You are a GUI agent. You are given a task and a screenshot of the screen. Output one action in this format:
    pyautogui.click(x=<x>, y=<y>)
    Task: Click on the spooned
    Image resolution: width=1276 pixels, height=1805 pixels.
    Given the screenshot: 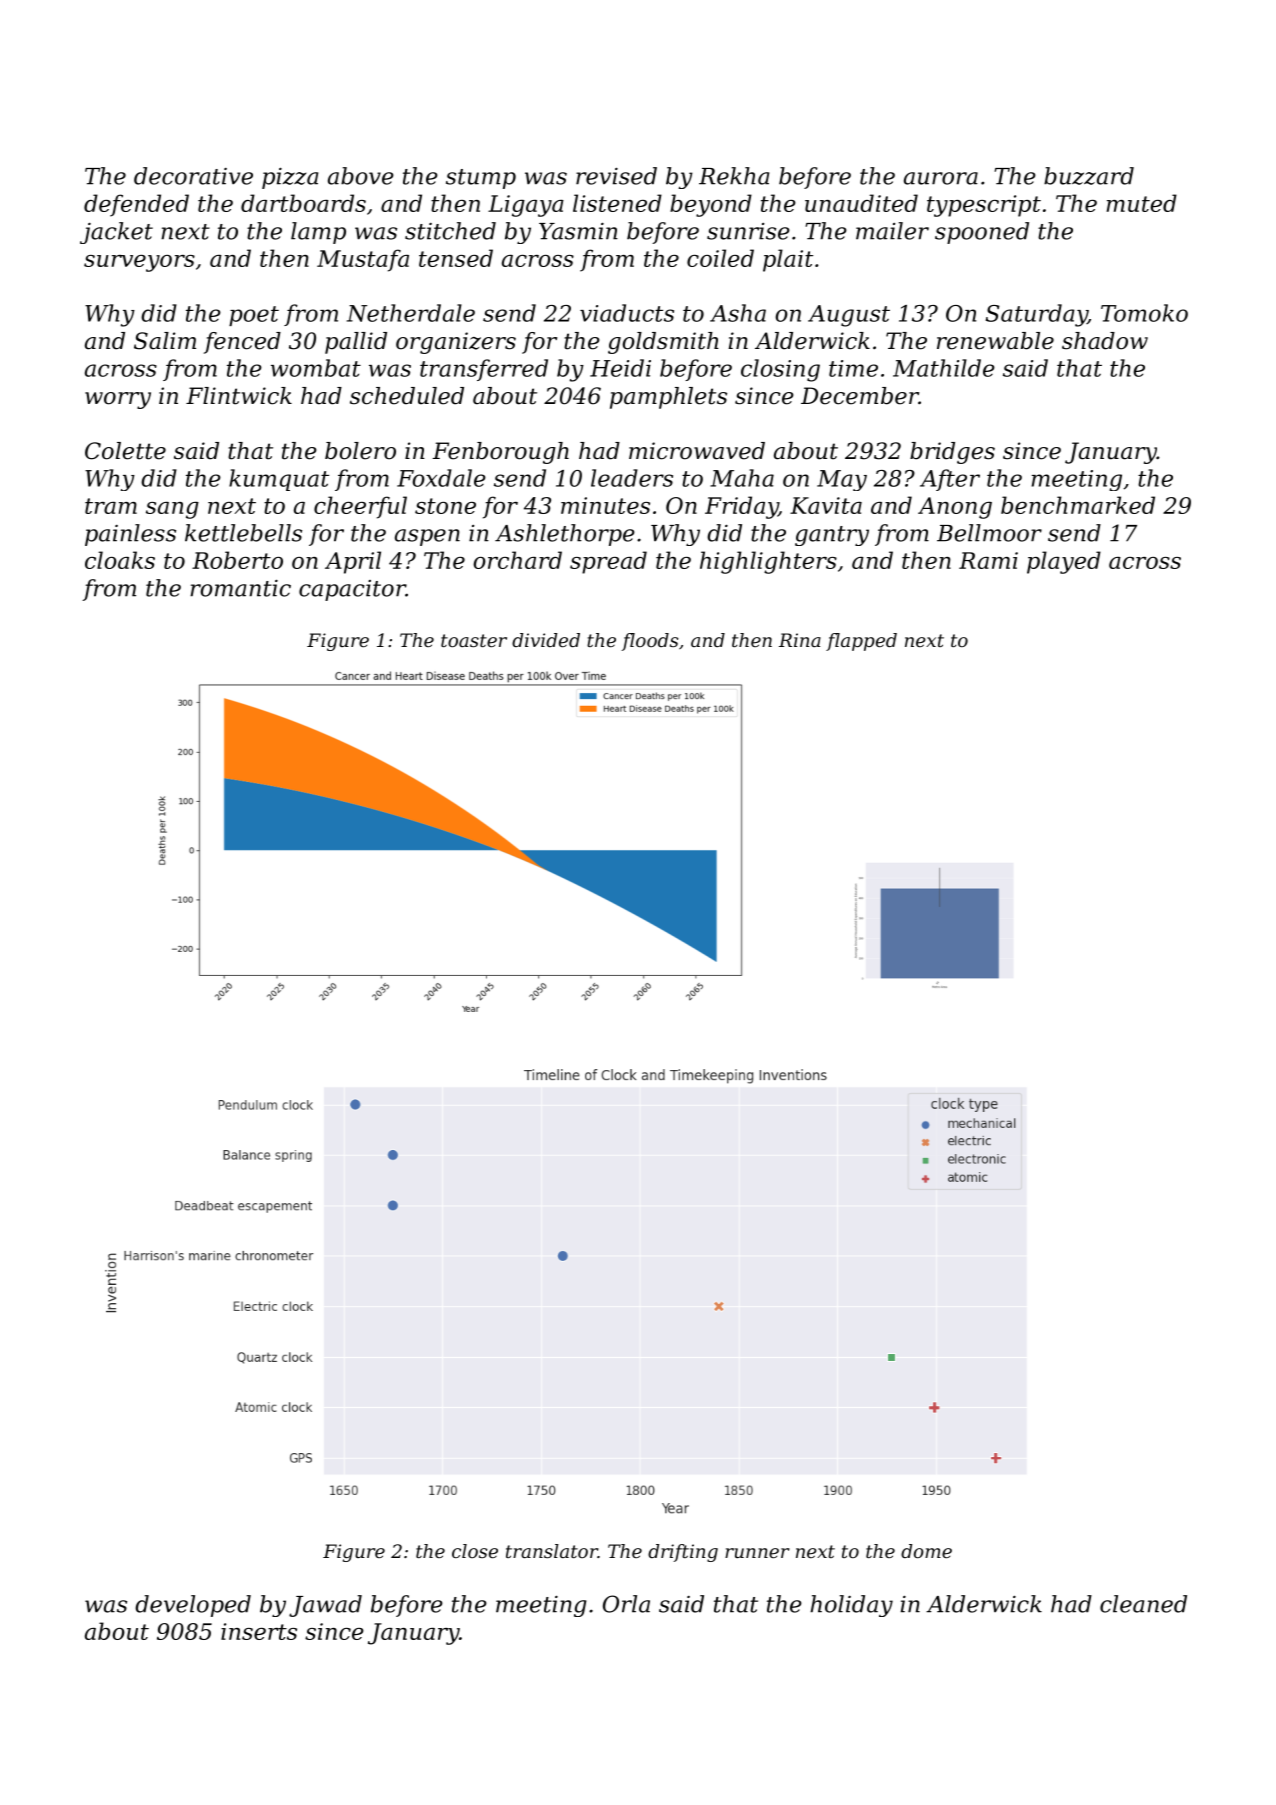 What is the action you would take?
    pyautogui.click(x=982, y=233)
